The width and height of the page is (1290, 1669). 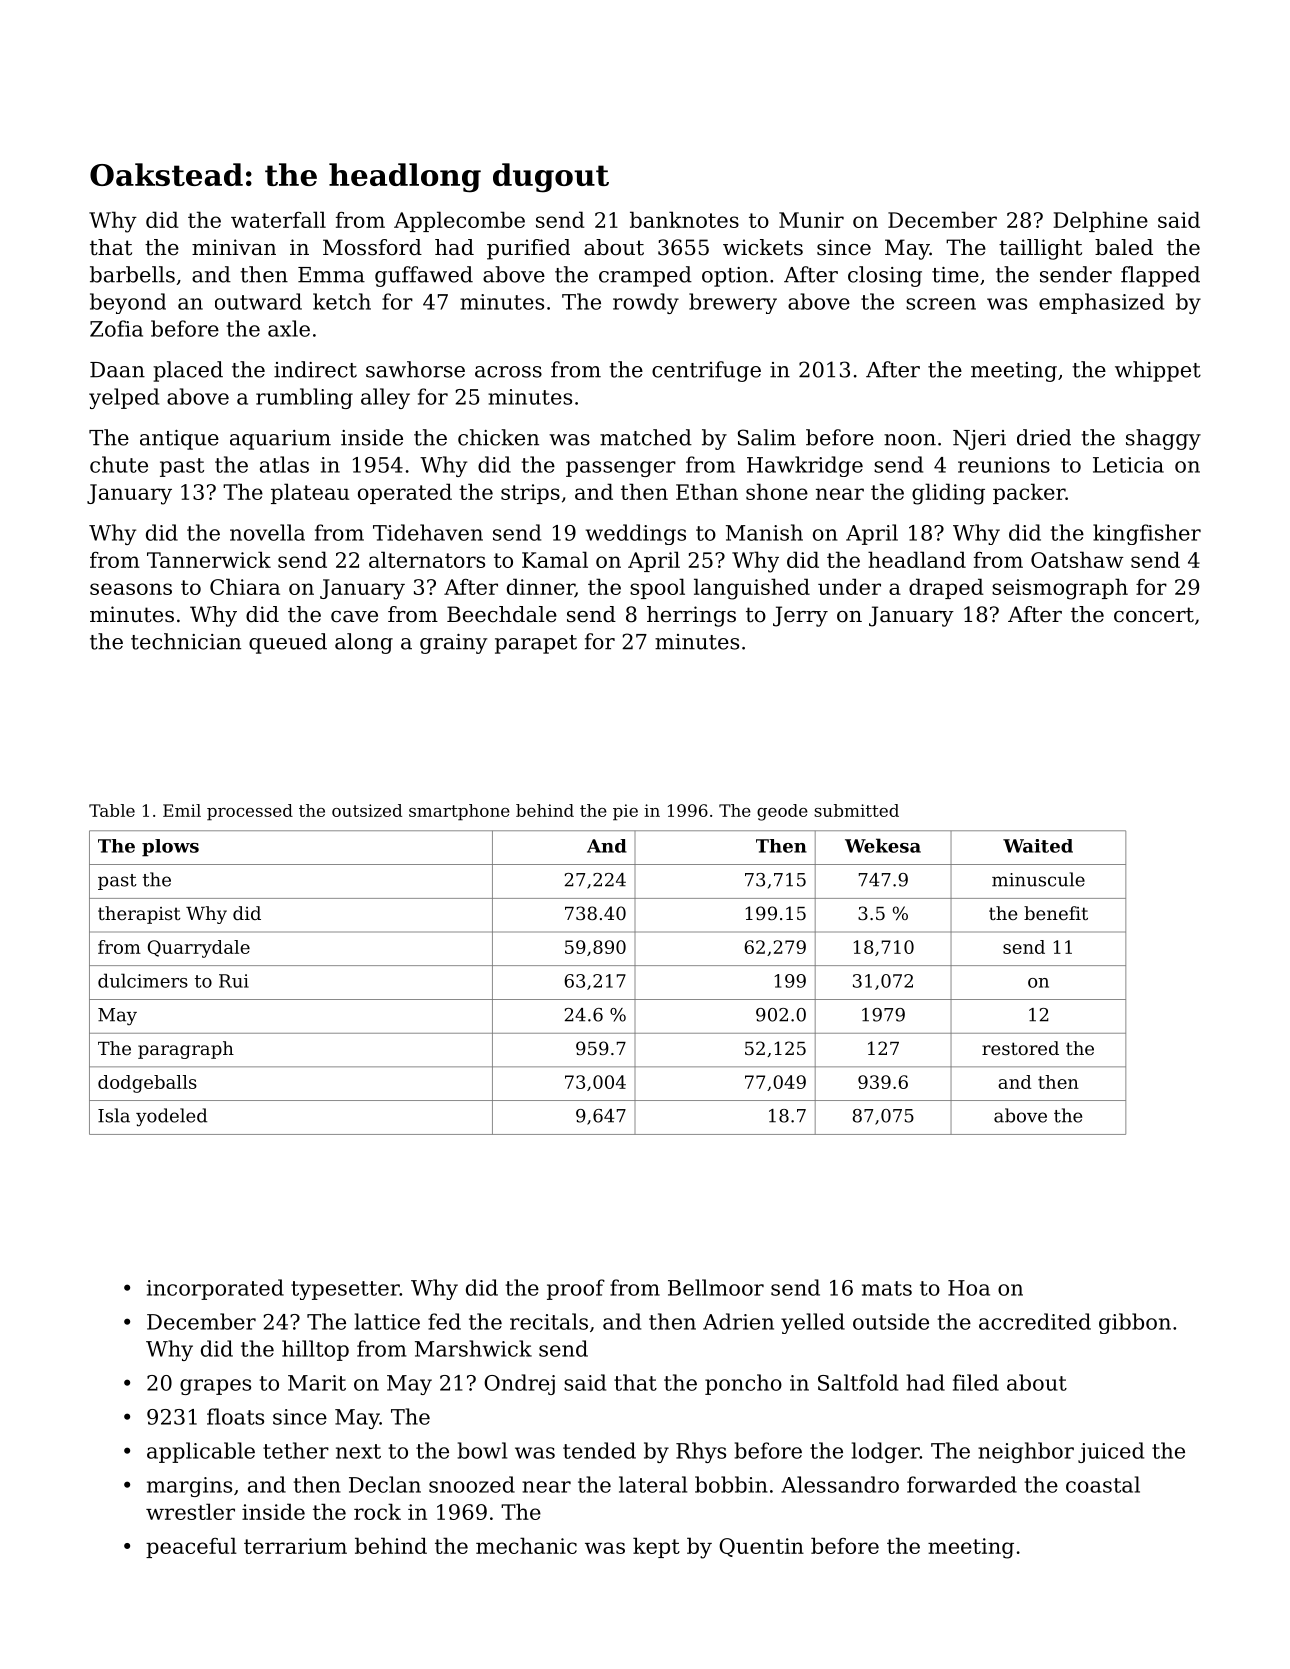 I want to click on Hoa, so click(x=969, y=1288).
